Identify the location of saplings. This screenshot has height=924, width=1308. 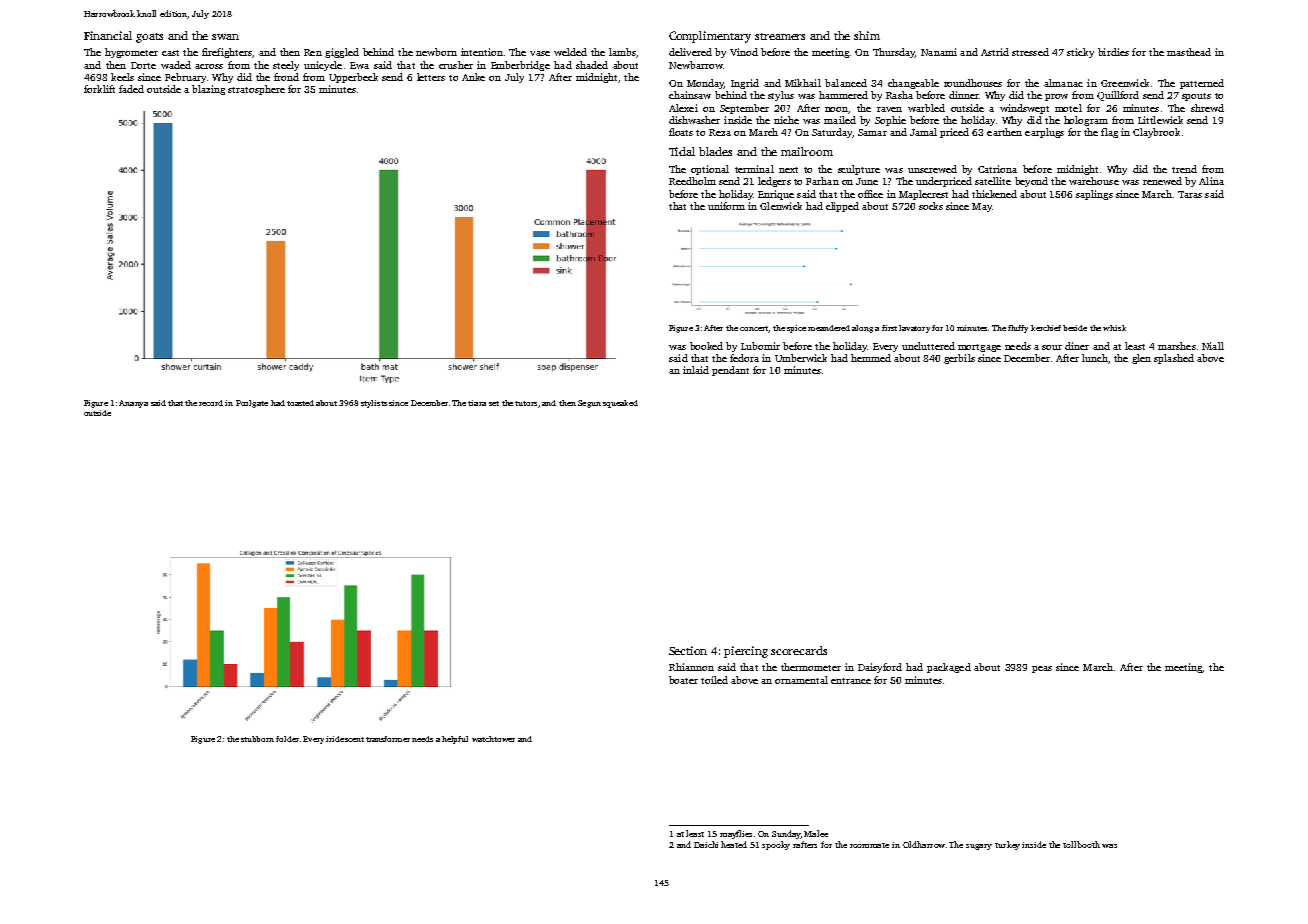
(1094, 195).
